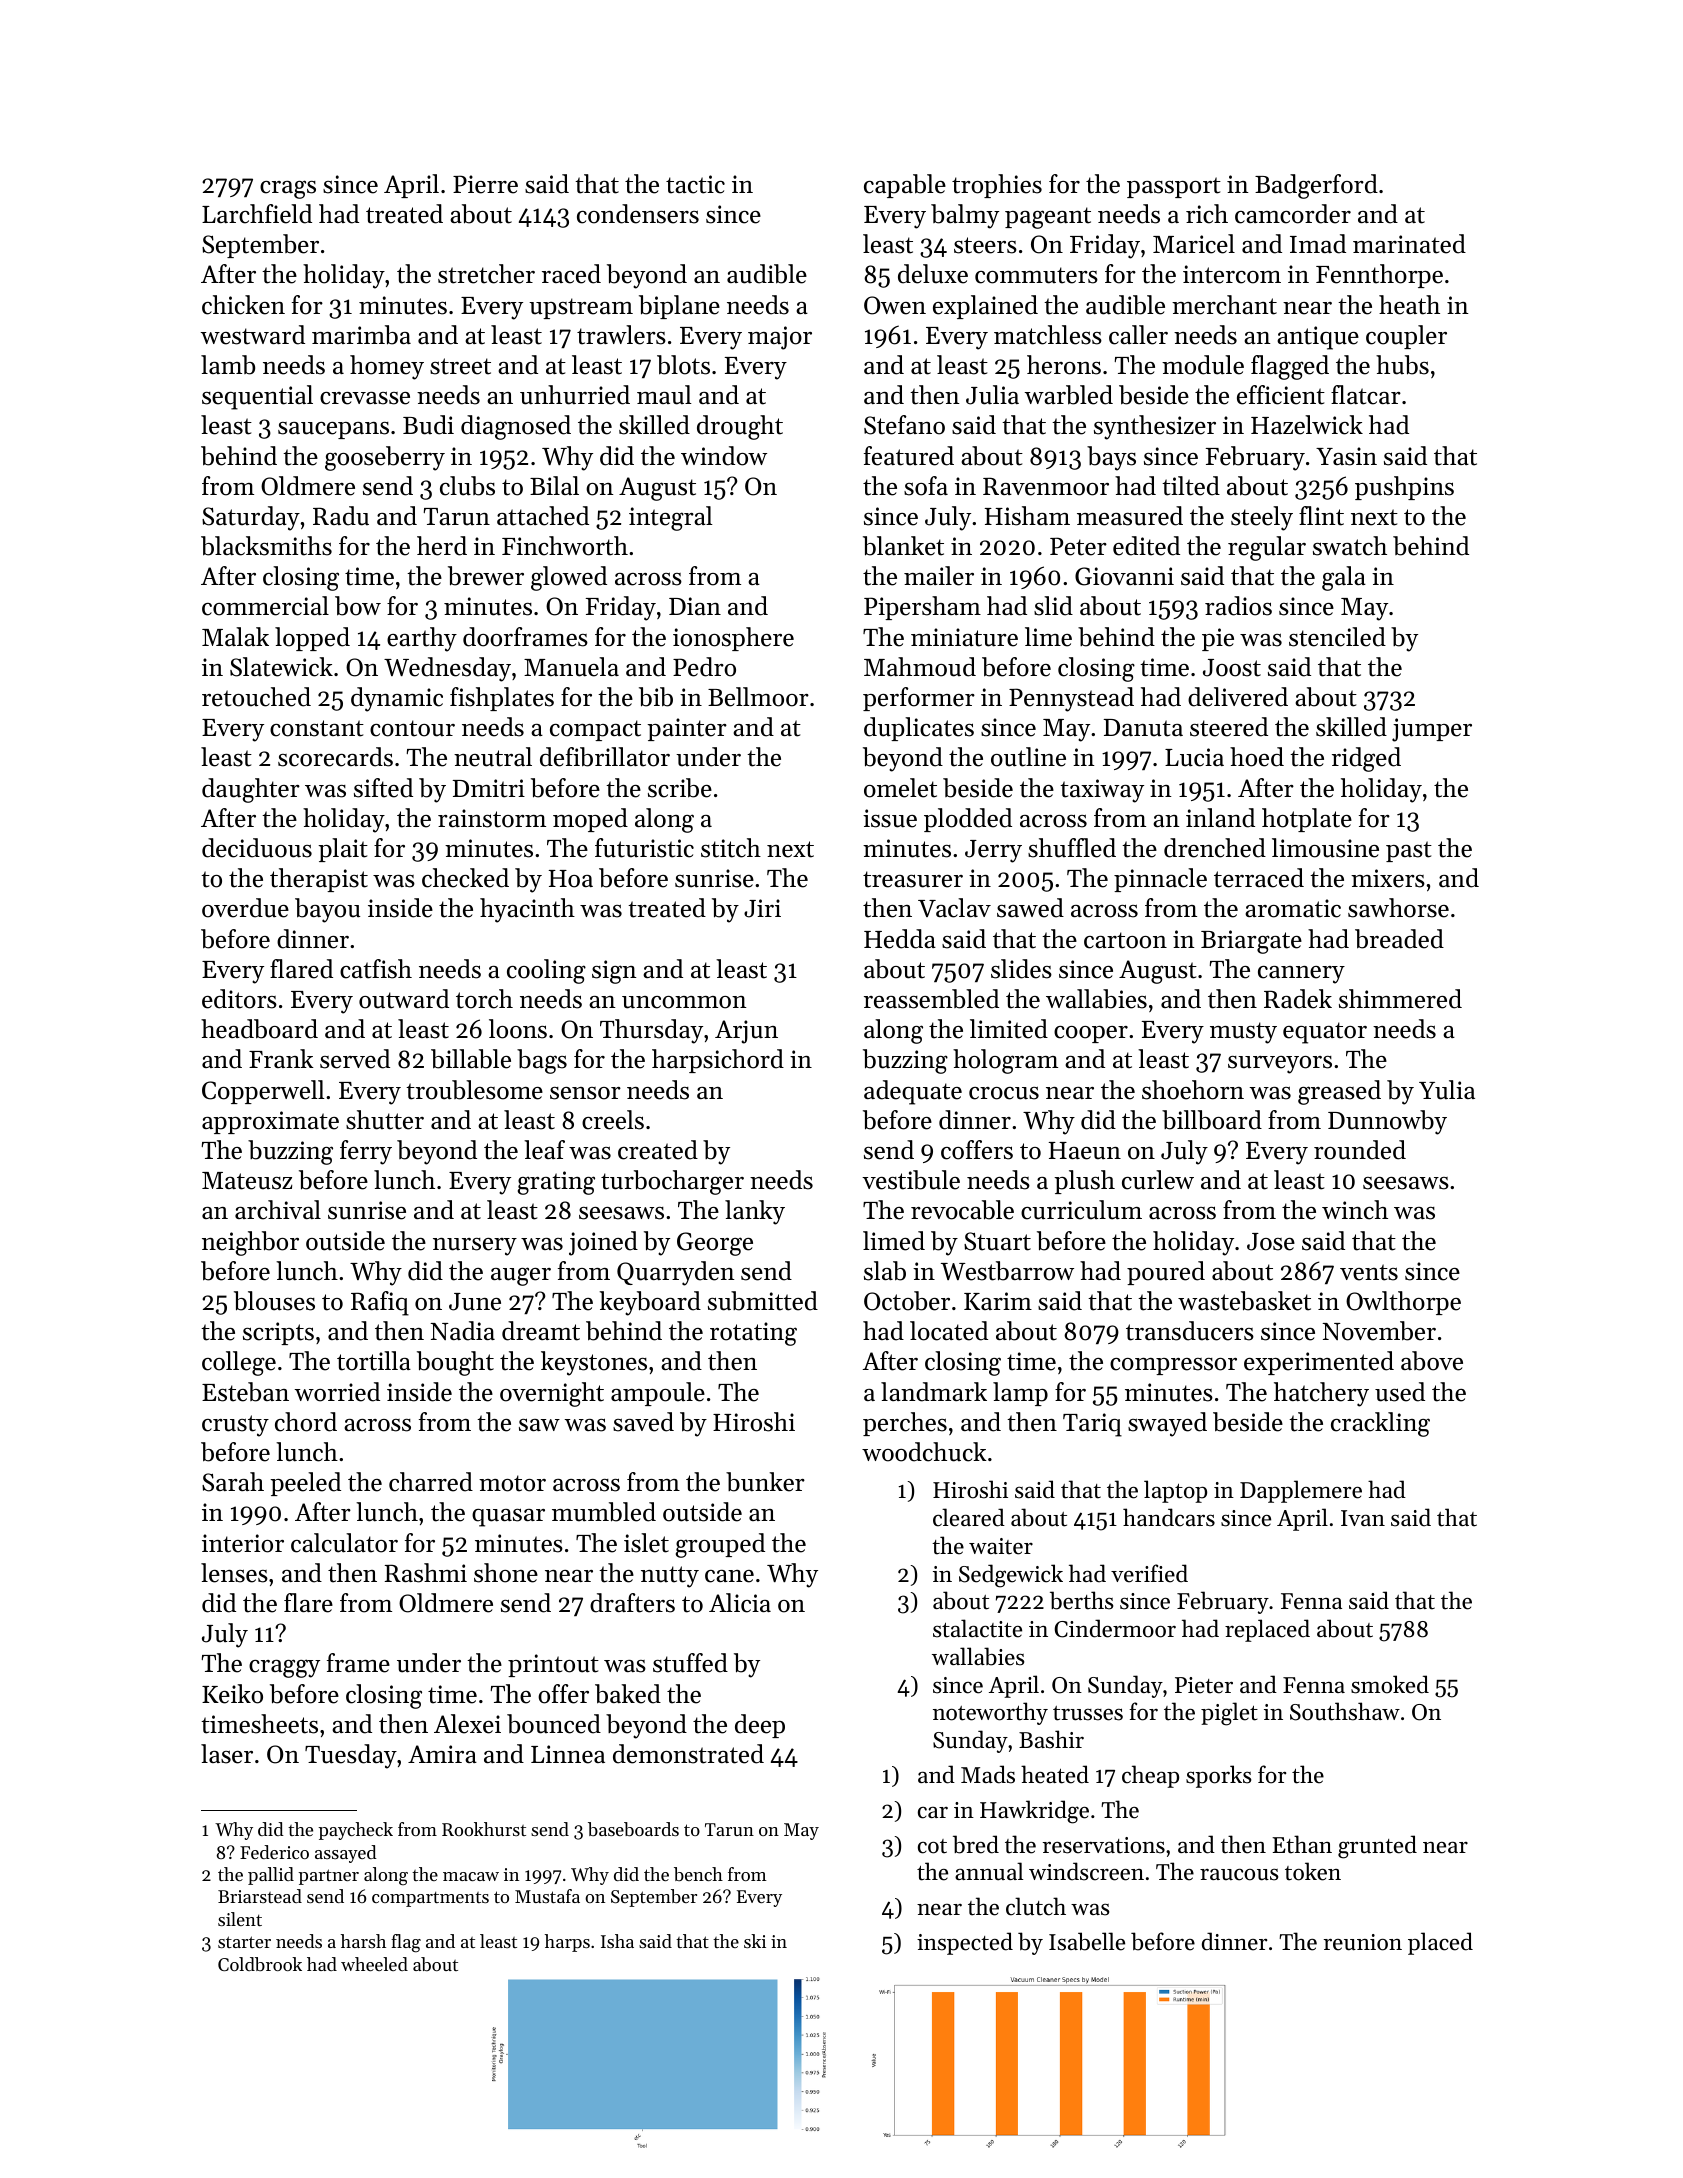 This screenshot has height=2178, width=1683. I want to click on jumper, so click(1432, 730).
